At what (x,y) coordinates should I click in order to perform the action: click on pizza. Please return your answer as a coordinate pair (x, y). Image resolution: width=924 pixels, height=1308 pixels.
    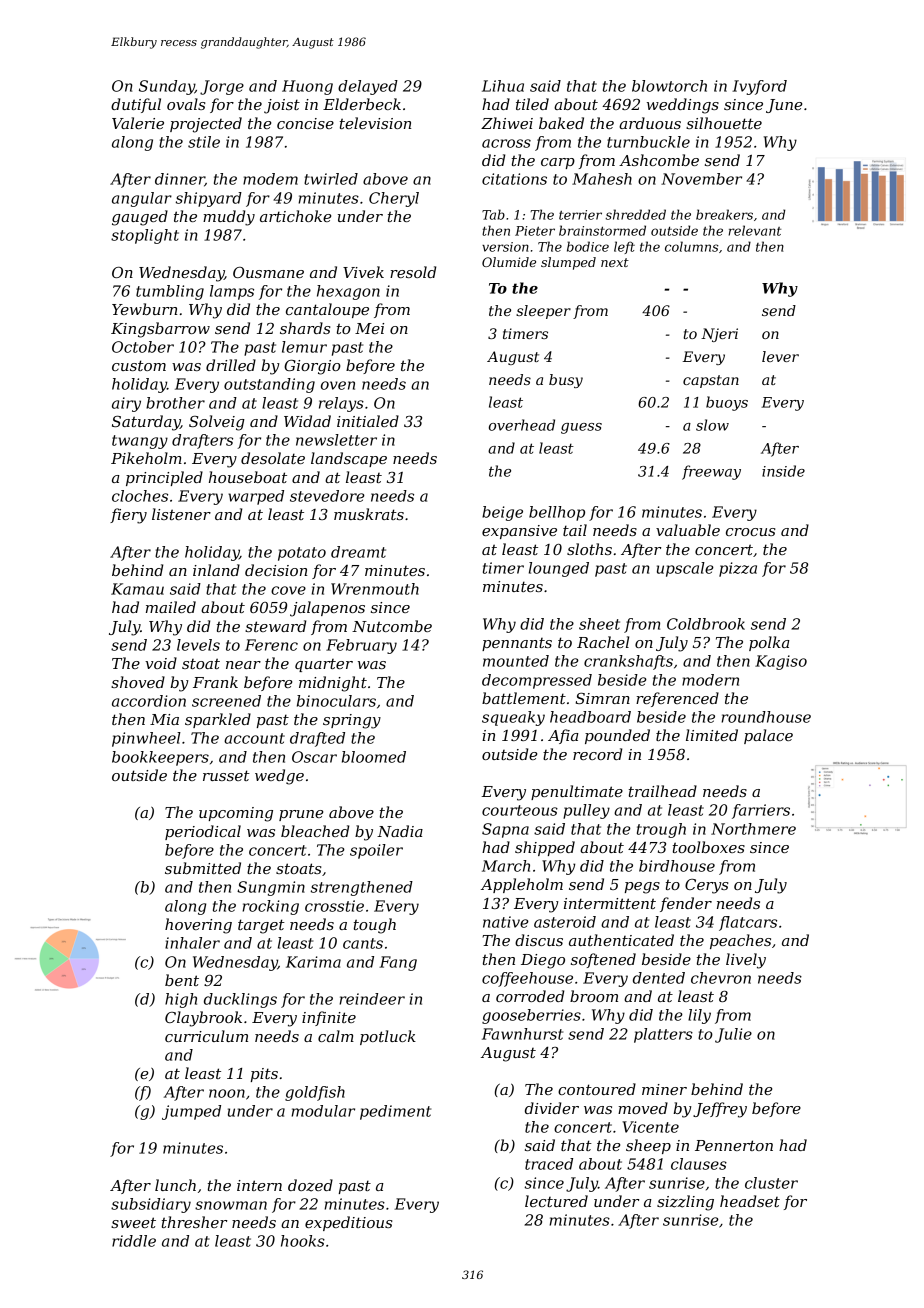
    Looking at the image, I should click on (738, 569).
